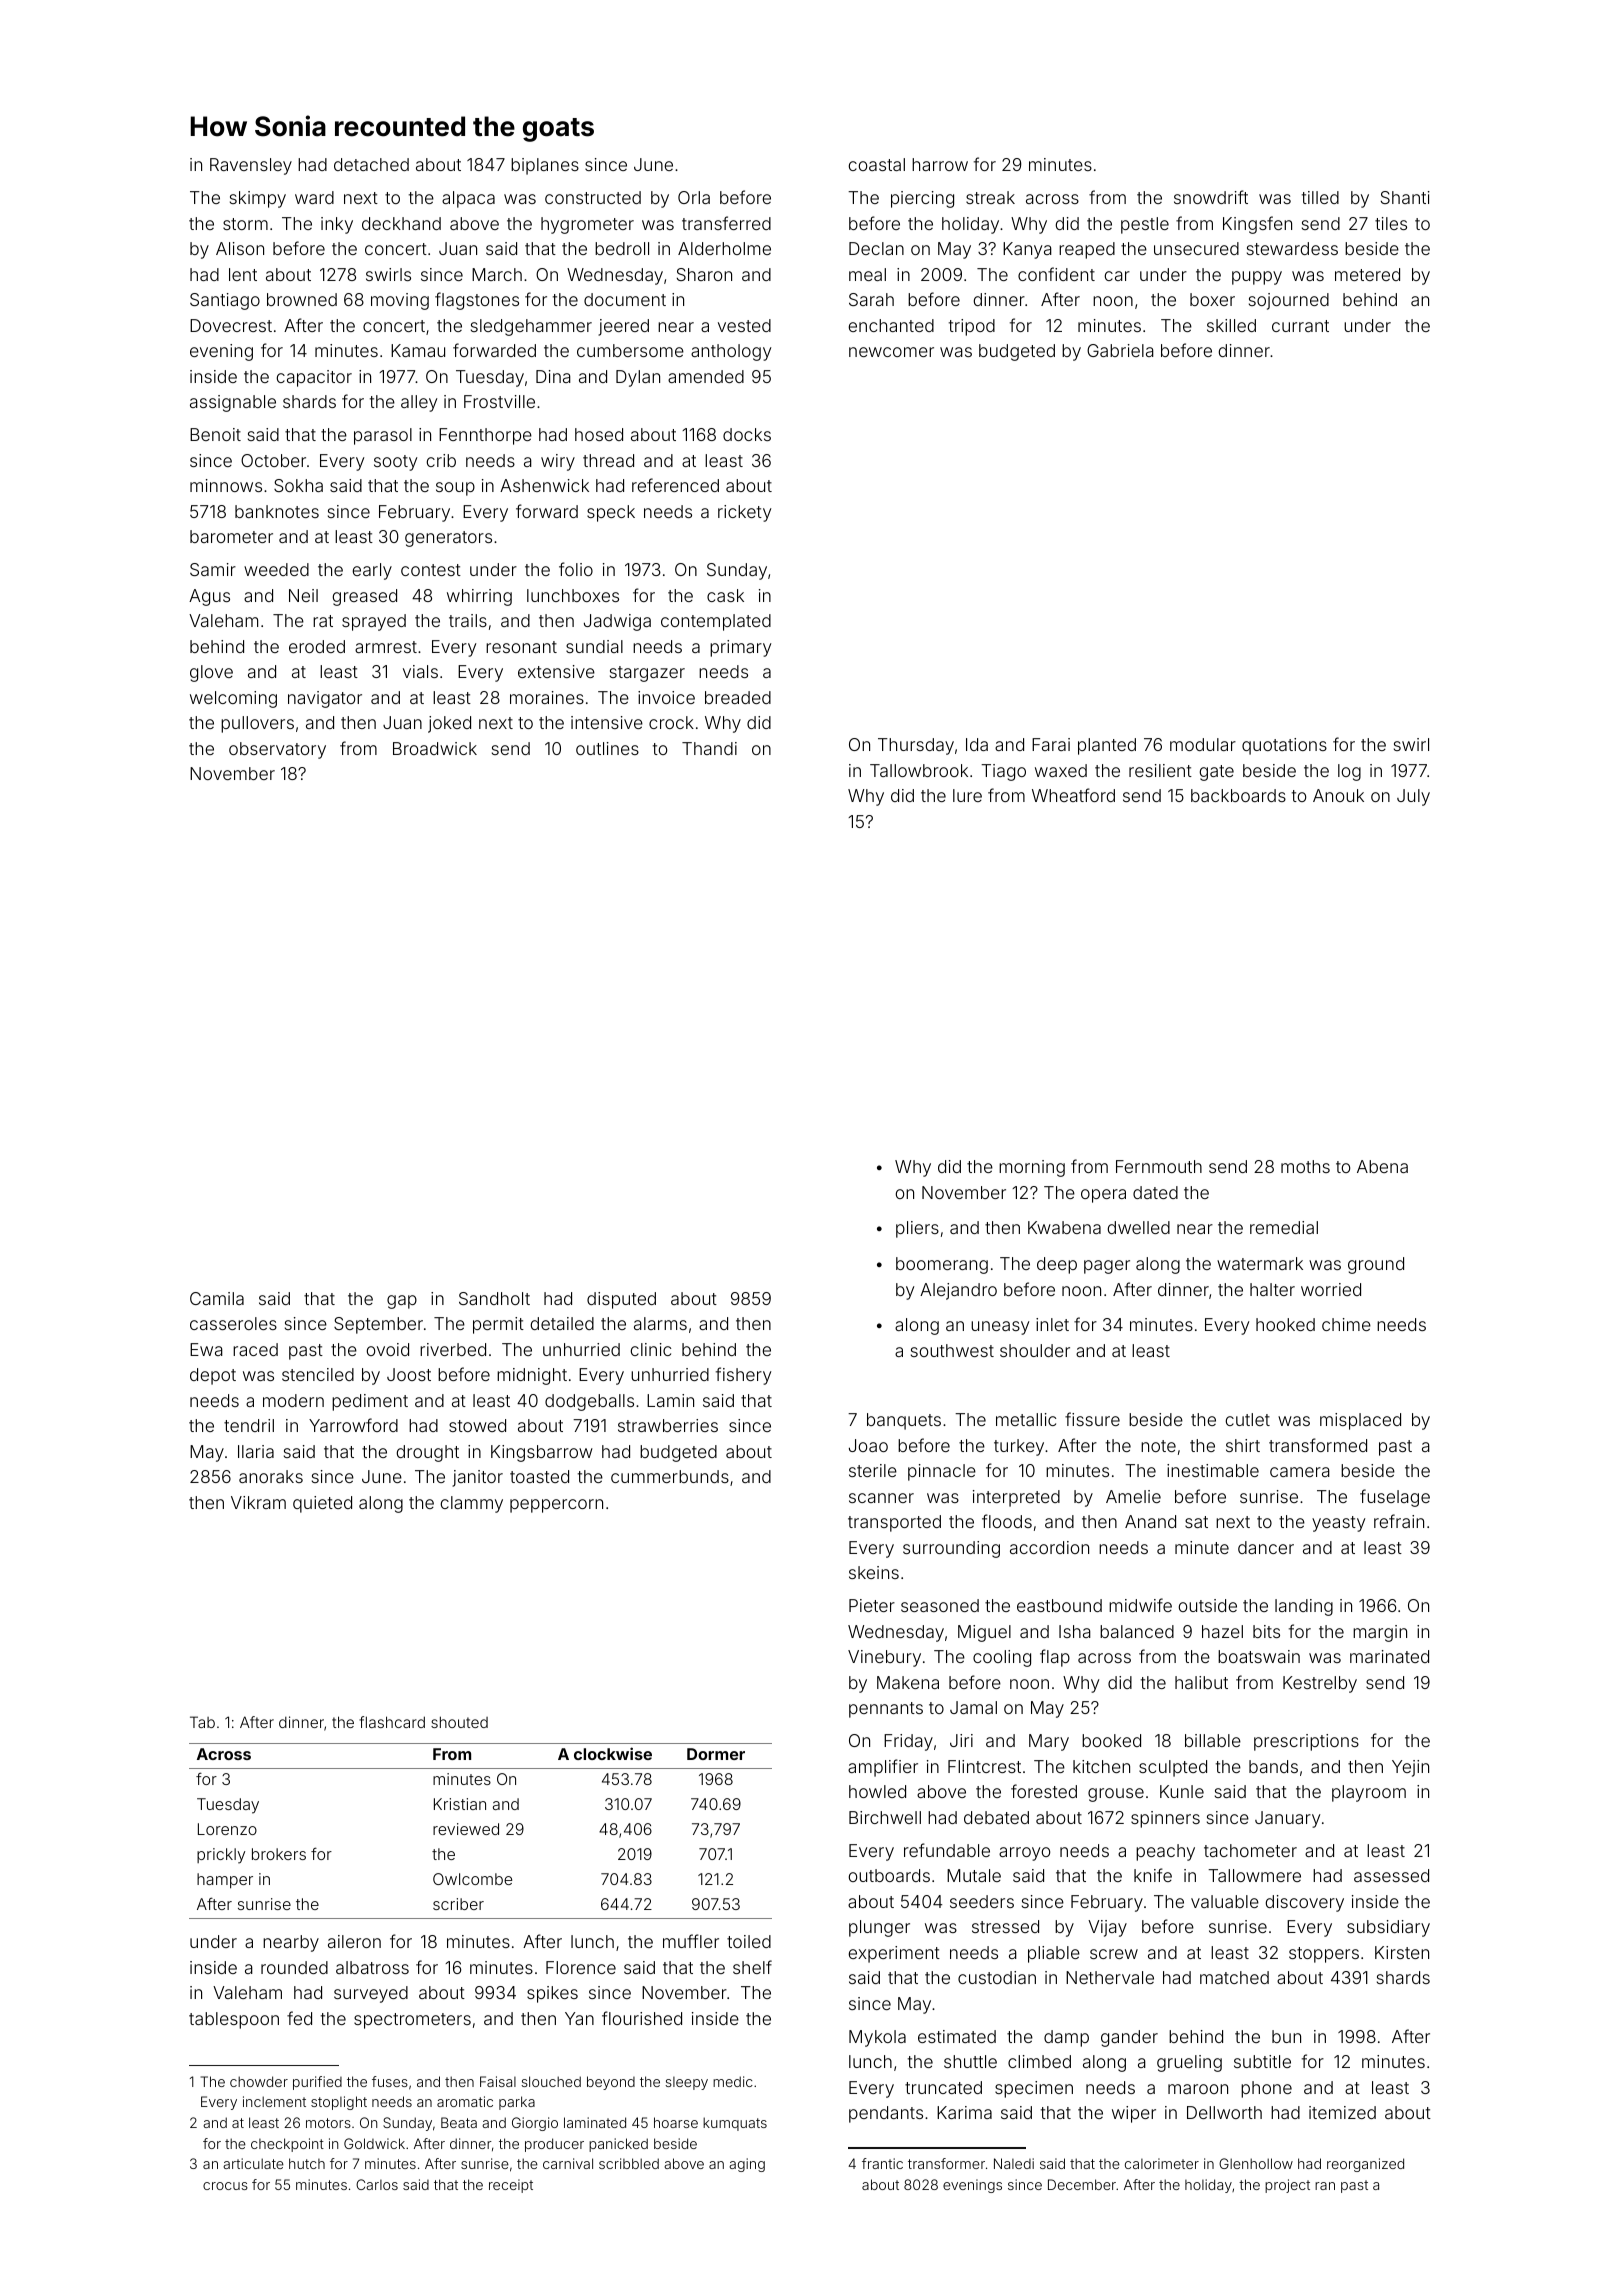 This page has width=1620, height=2292. Describe the element at coordinates (886, 2114) in the page. I see `pendants` at that location.
